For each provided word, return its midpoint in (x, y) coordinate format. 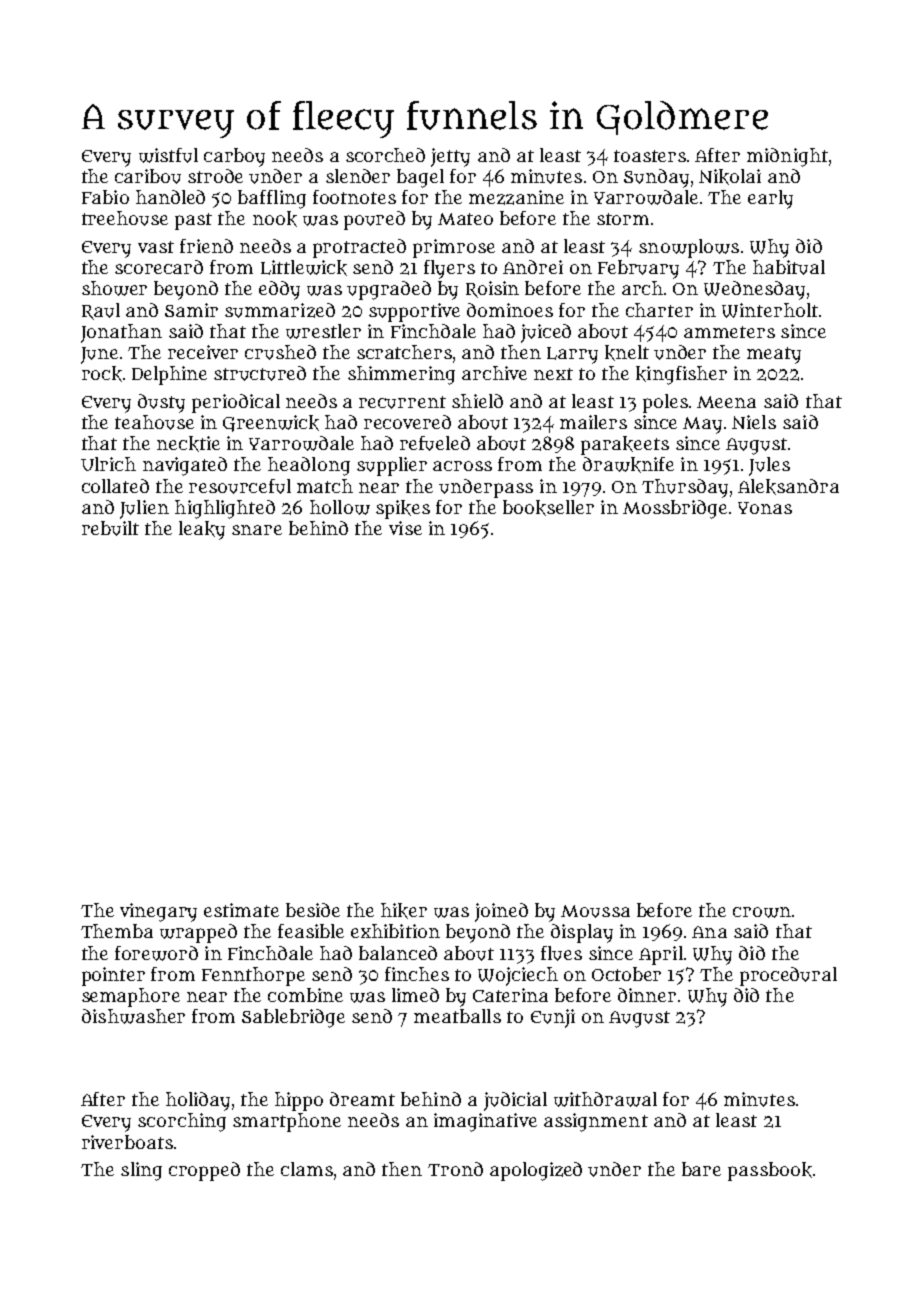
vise (405, 528)
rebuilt (110, 528)
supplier (392, 466)
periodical (236, 403)
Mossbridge (675, 509)
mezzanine (516, 197)
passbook (770, 1171)
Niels (754, 422)
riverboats (127, 1142)
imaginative (485, 1122)
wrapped (198, 933)
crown (762, 912)
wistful (168, 155)
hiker (404, 911)
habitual (789, 267)
